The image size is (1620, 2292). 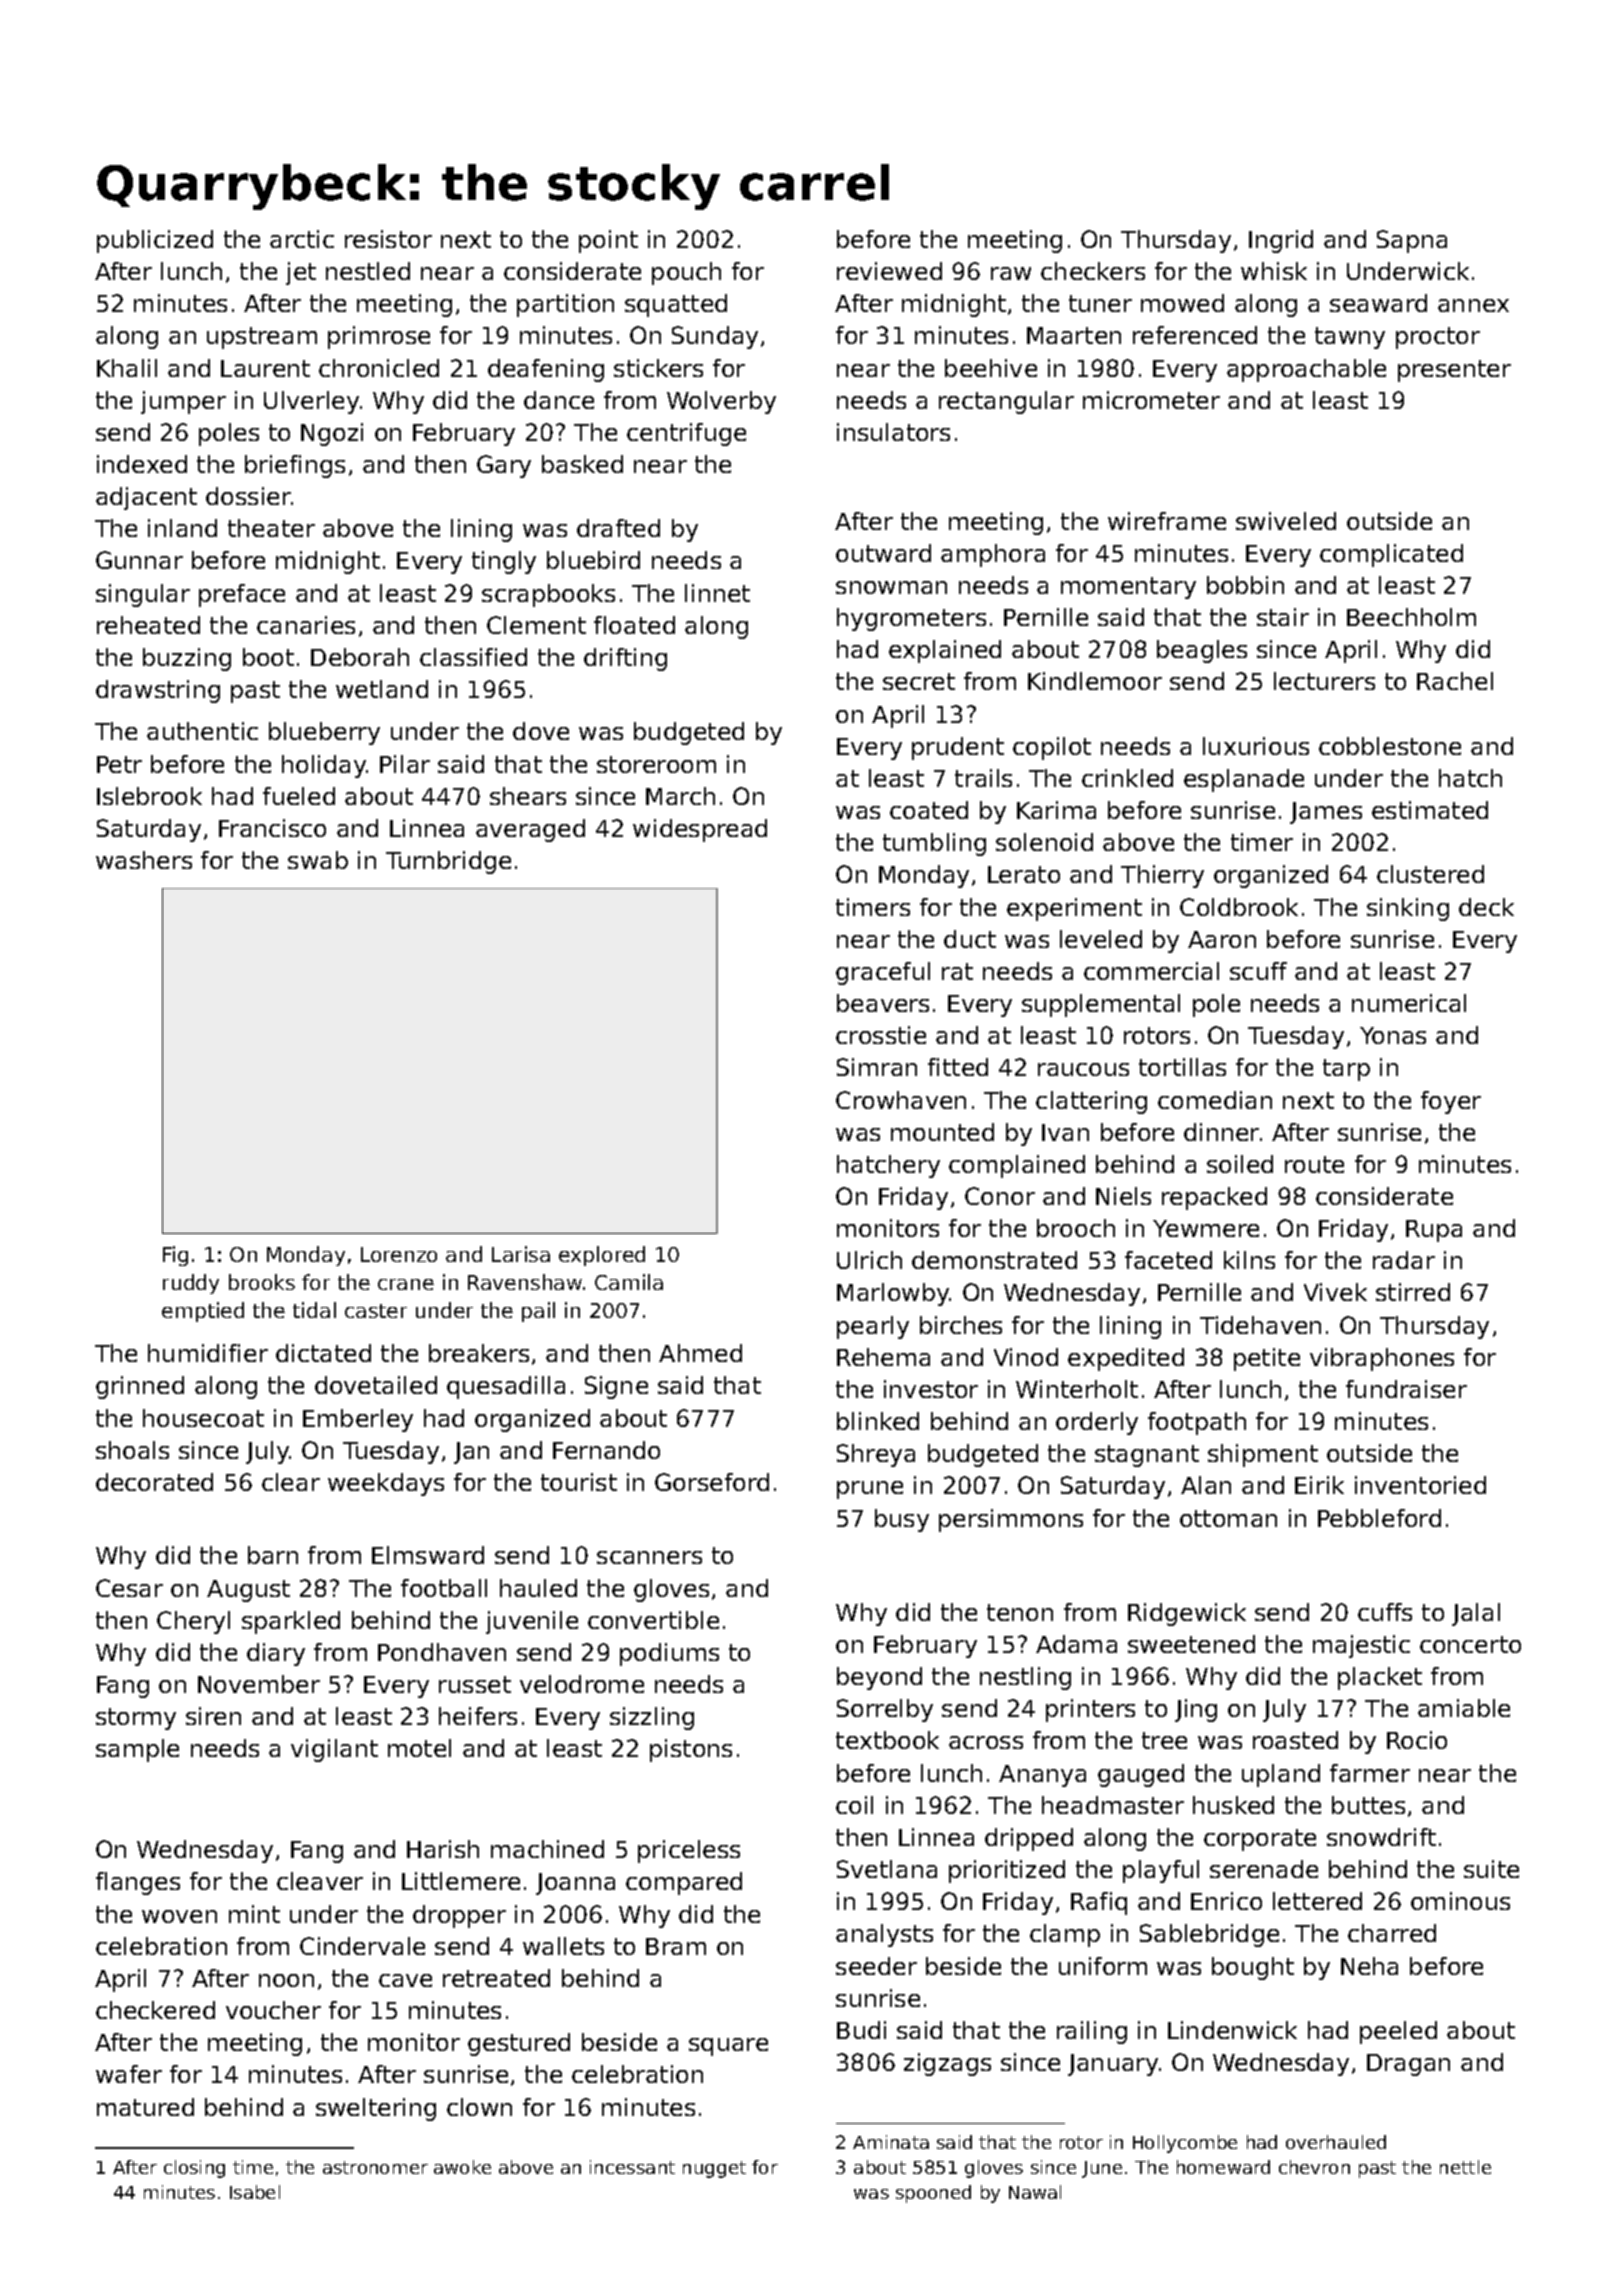 What do you see at coordinates (869, 1260) in the screenshot?
I see `Ulrich` at bounding box center [869, 1260].
